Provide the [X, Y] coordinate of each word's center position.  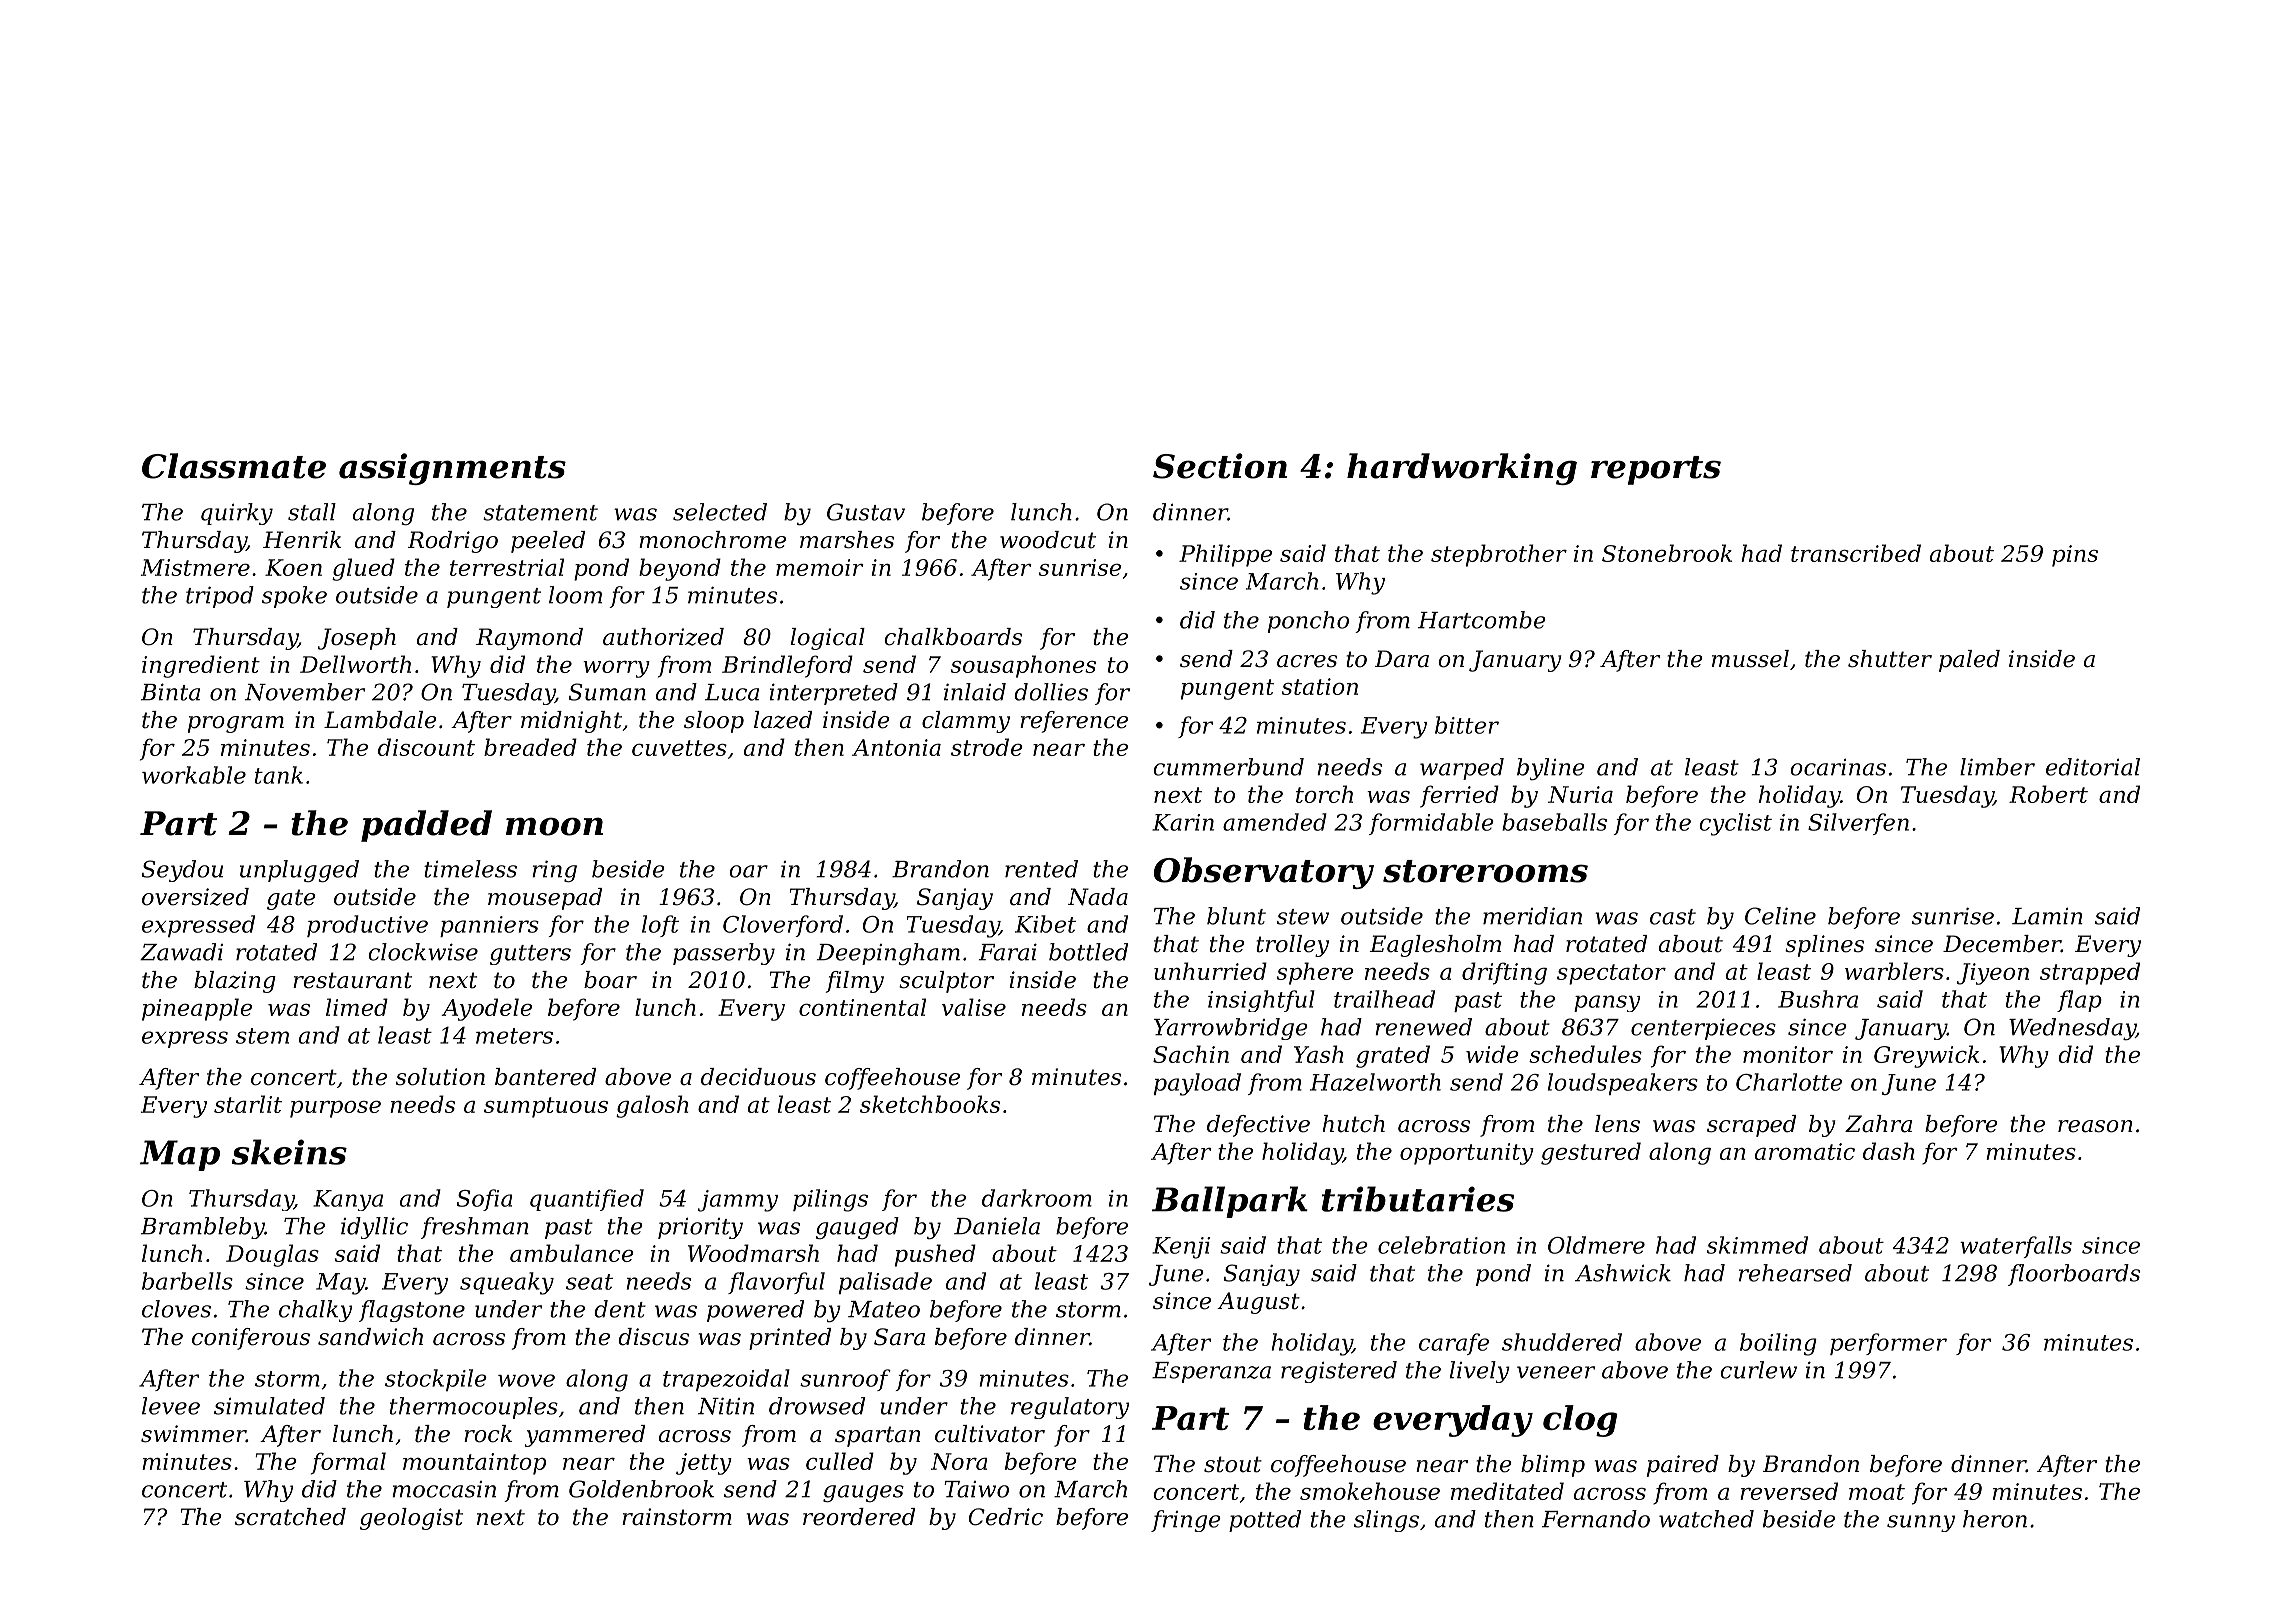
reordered [859, 1517]
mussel [1750, 659]
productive [367, 926]
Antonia [896, 747]
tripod [220, 597]
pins [2075, 556]
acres [1307, 661]
